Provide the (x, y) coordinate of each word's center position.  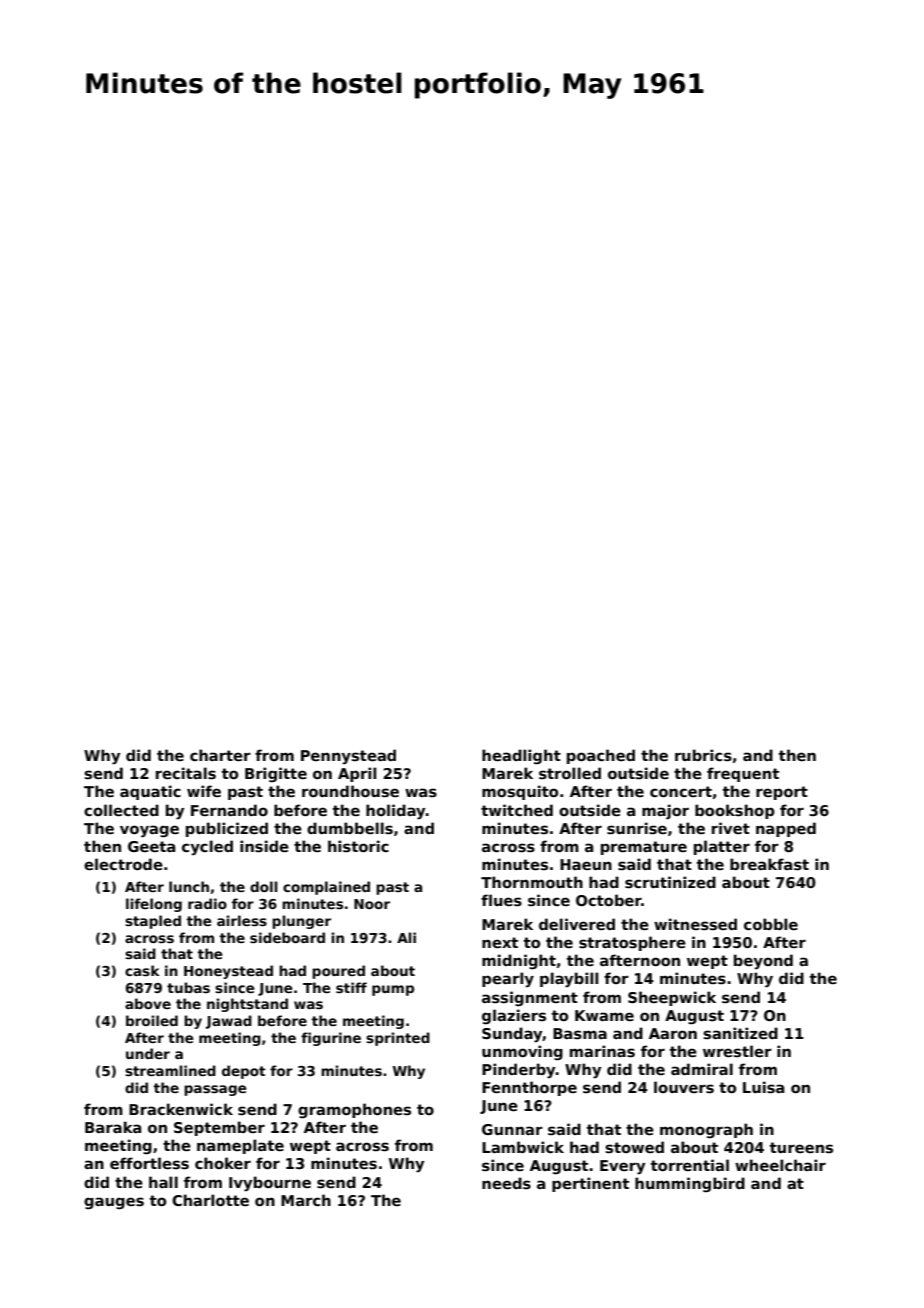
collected (121, 810)
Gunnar (512, 1129)
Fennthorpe (529, 1088)
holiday (396, 812)
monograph (706, 1130)
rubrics (703, 755)
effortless (149, 1163)
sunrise (637, 828)
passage (215, 1090)
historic (358, 846)
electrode (123, 864)
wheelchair (780, 1165)
